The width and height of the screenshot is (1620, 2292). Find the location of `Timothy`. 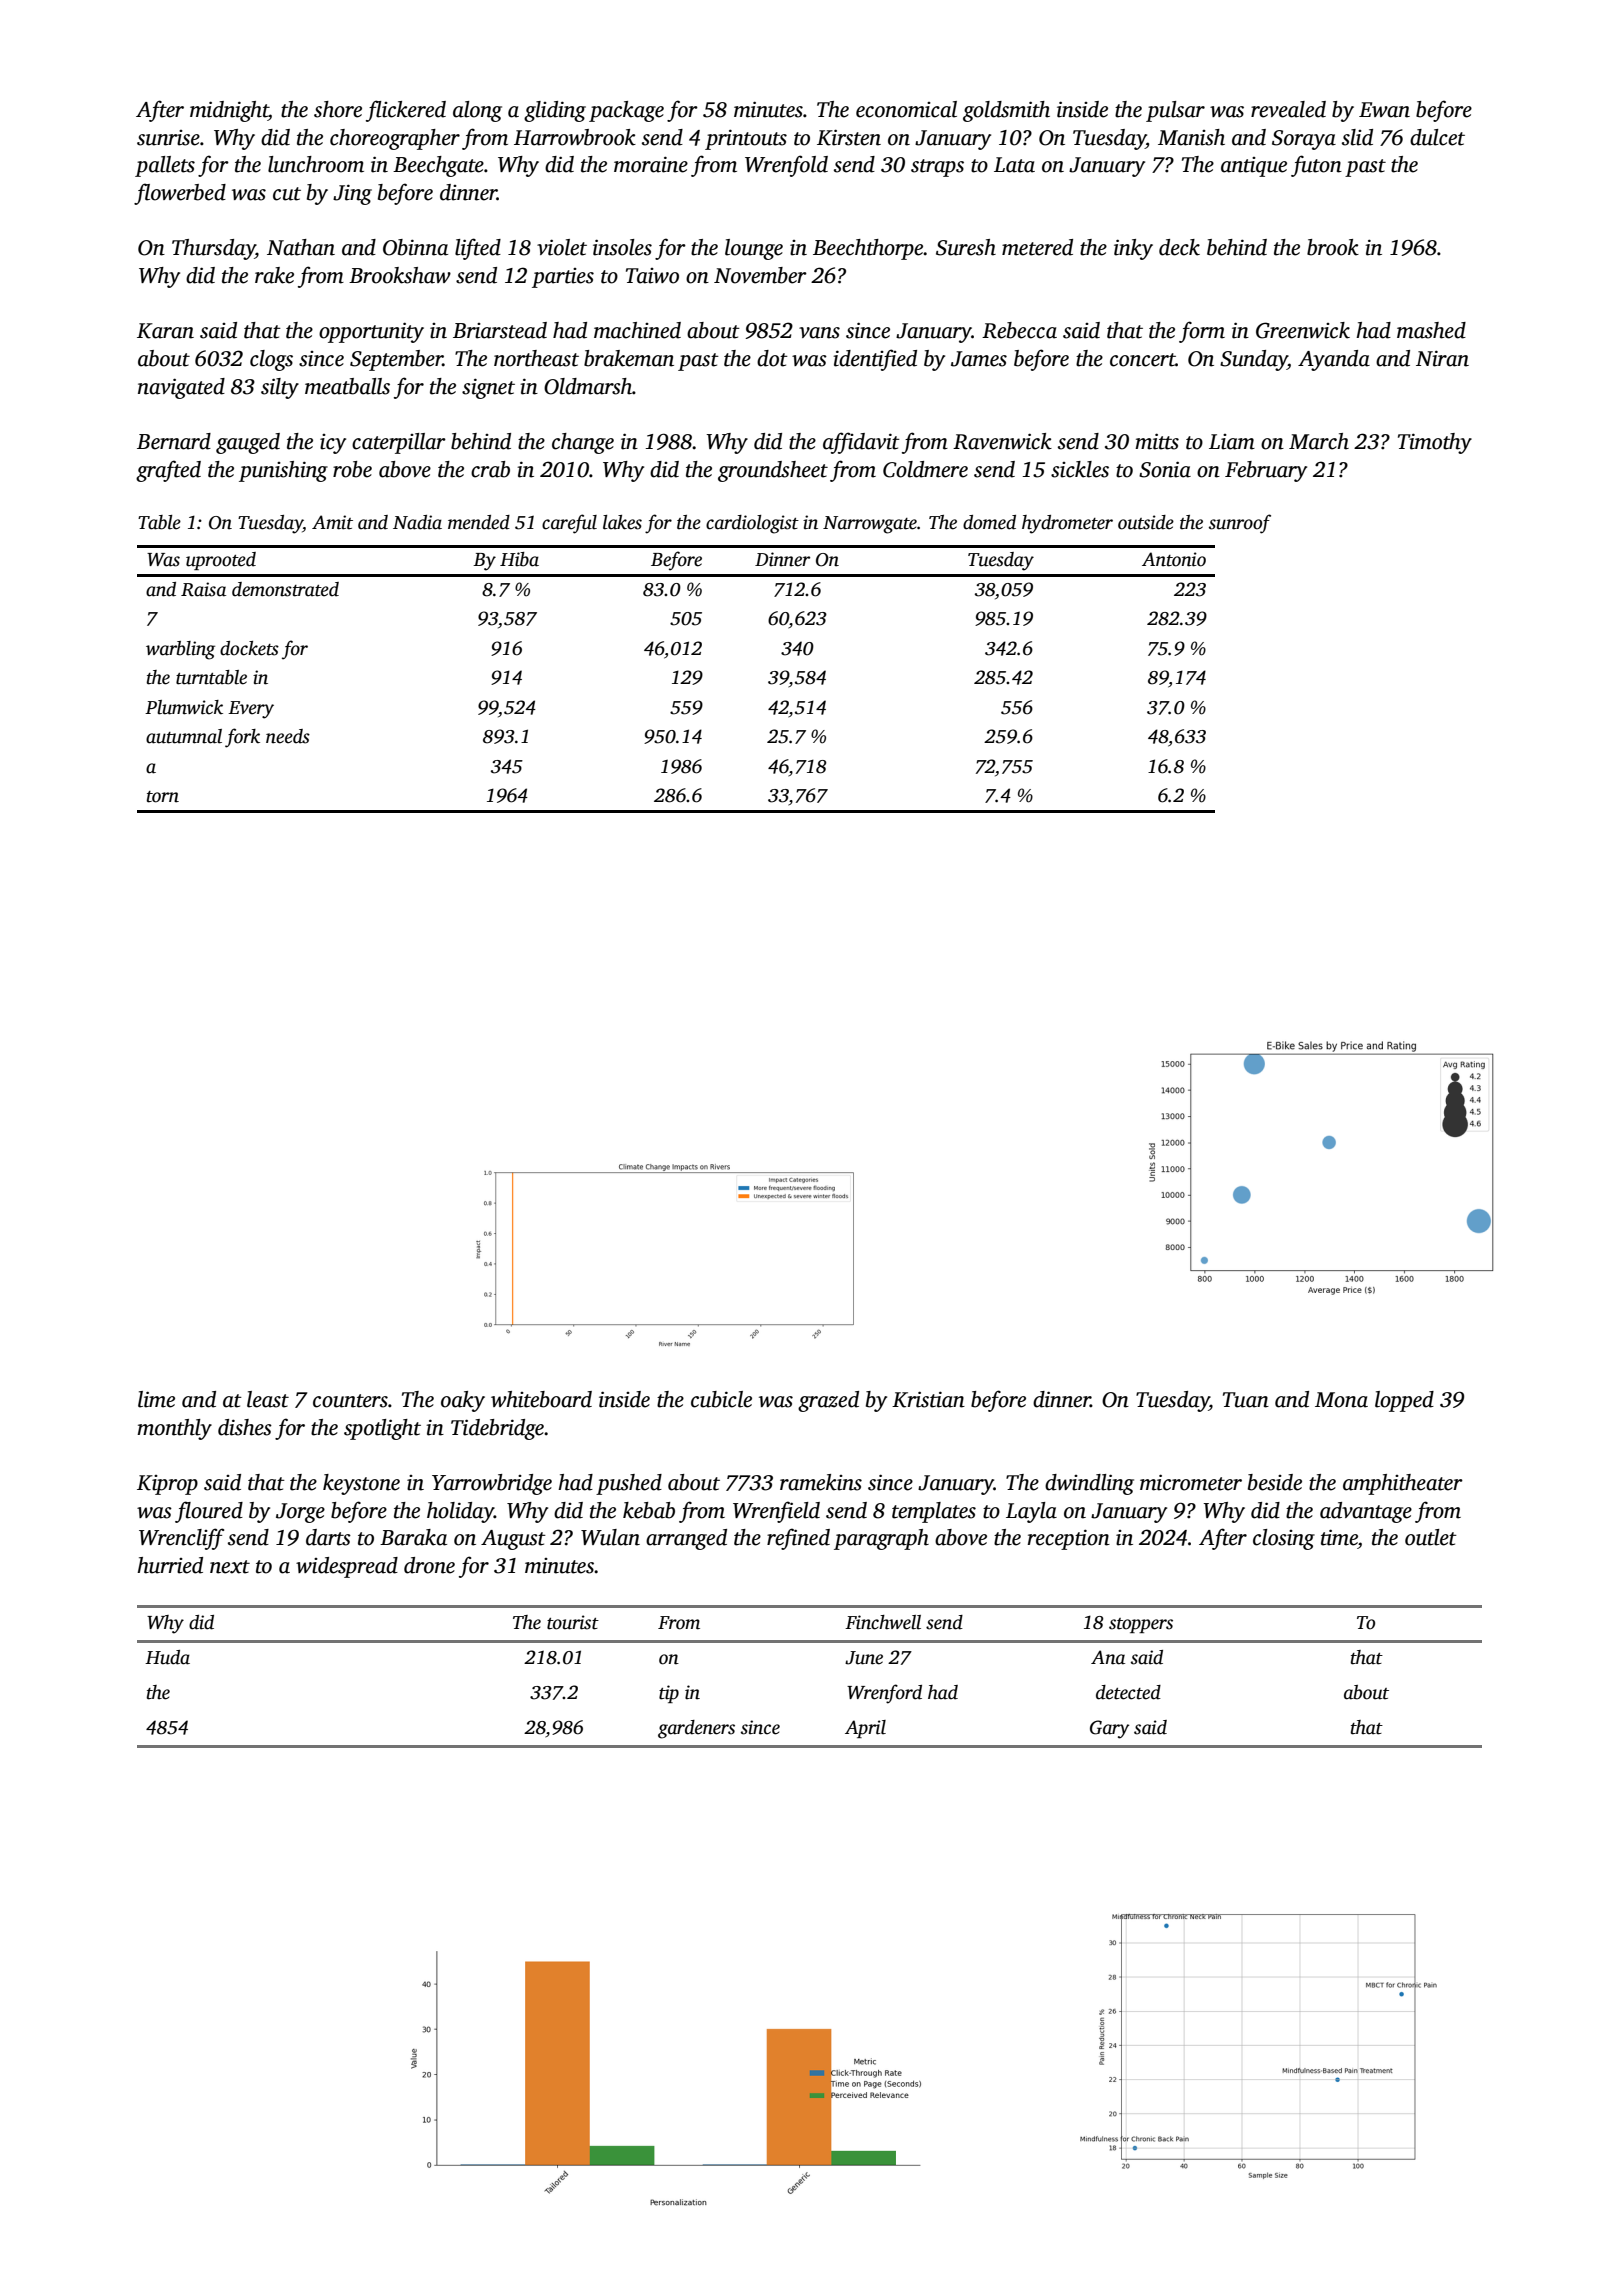

Timothy is located at coordinates (1435, 443).
